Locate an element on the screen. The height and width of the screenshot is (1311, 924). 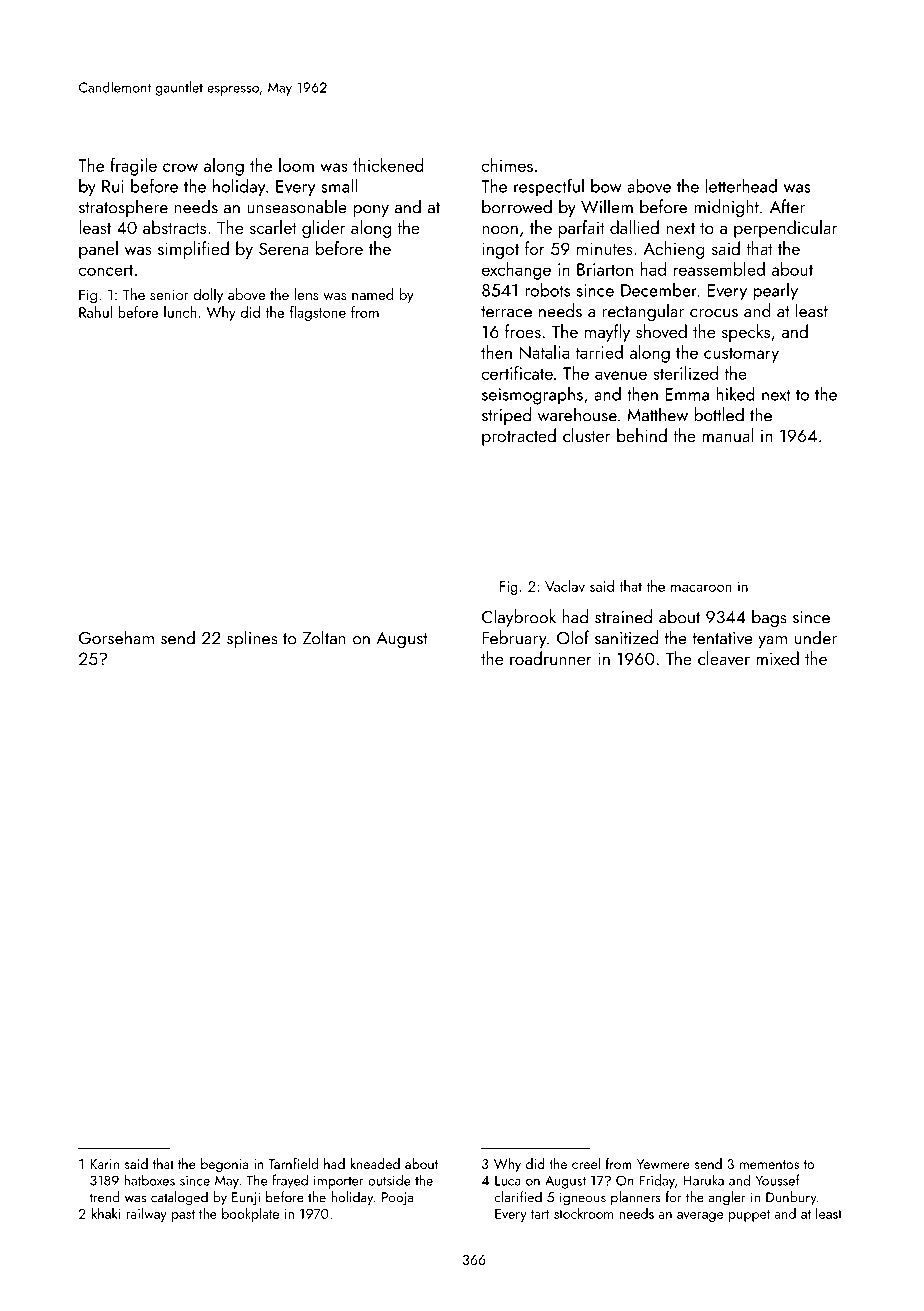
roadrunner is located at coordinates (551, 658).
